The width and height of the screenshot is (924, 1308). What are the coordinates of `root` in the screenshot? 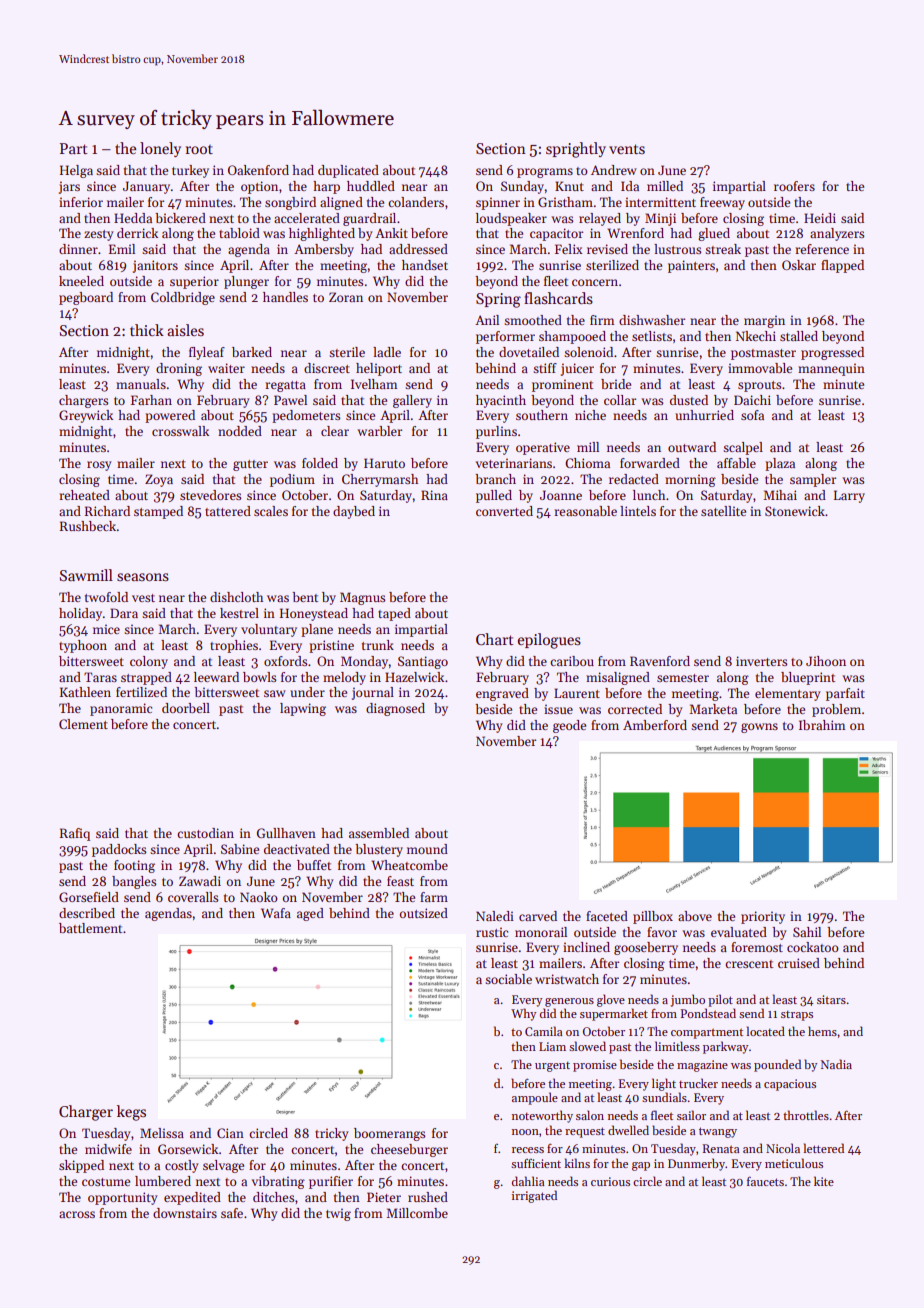 It's located at (199, 149).
